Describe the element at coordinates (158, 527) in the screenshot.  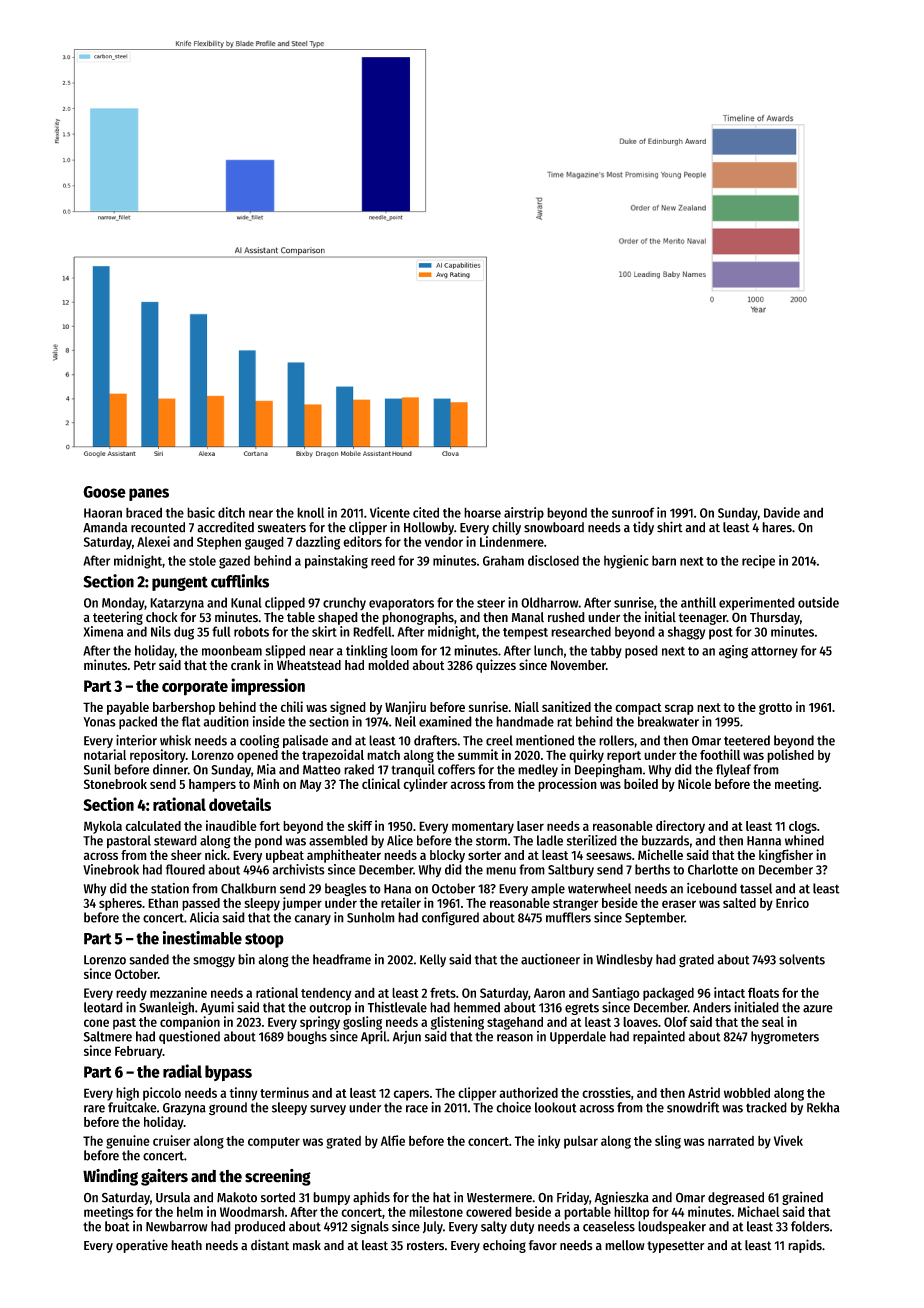
I see `recounted` at that location.
